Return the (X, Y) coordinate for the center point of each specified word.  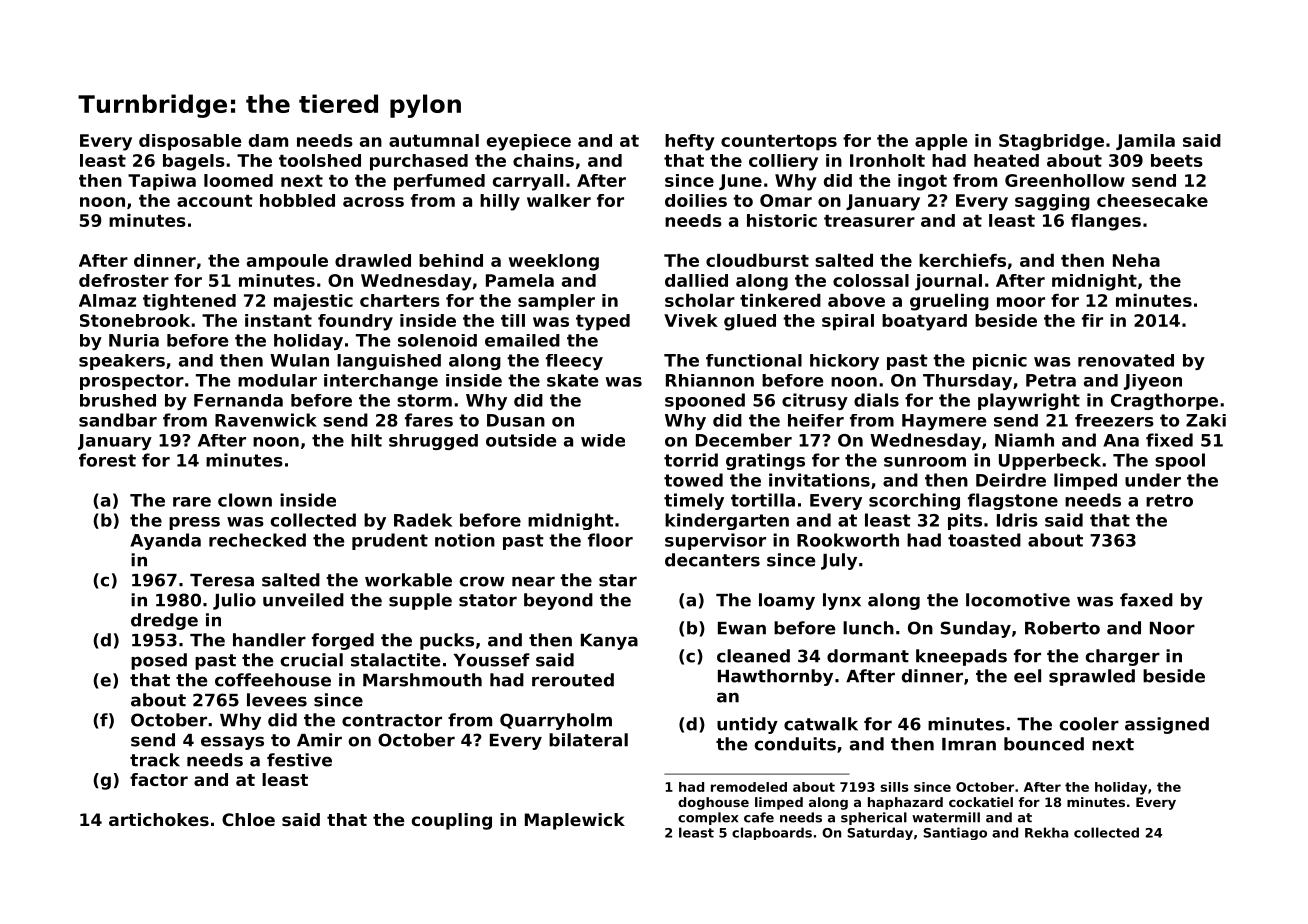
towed (693, 480)
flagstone (1013, 501)
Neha (1136, 260)
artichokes (159, 819)
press (194, 523)
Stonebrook (135, 320)
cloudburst (757, 260)
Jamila (1145, 142)
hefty (690, 142)
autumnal (434, 140)
